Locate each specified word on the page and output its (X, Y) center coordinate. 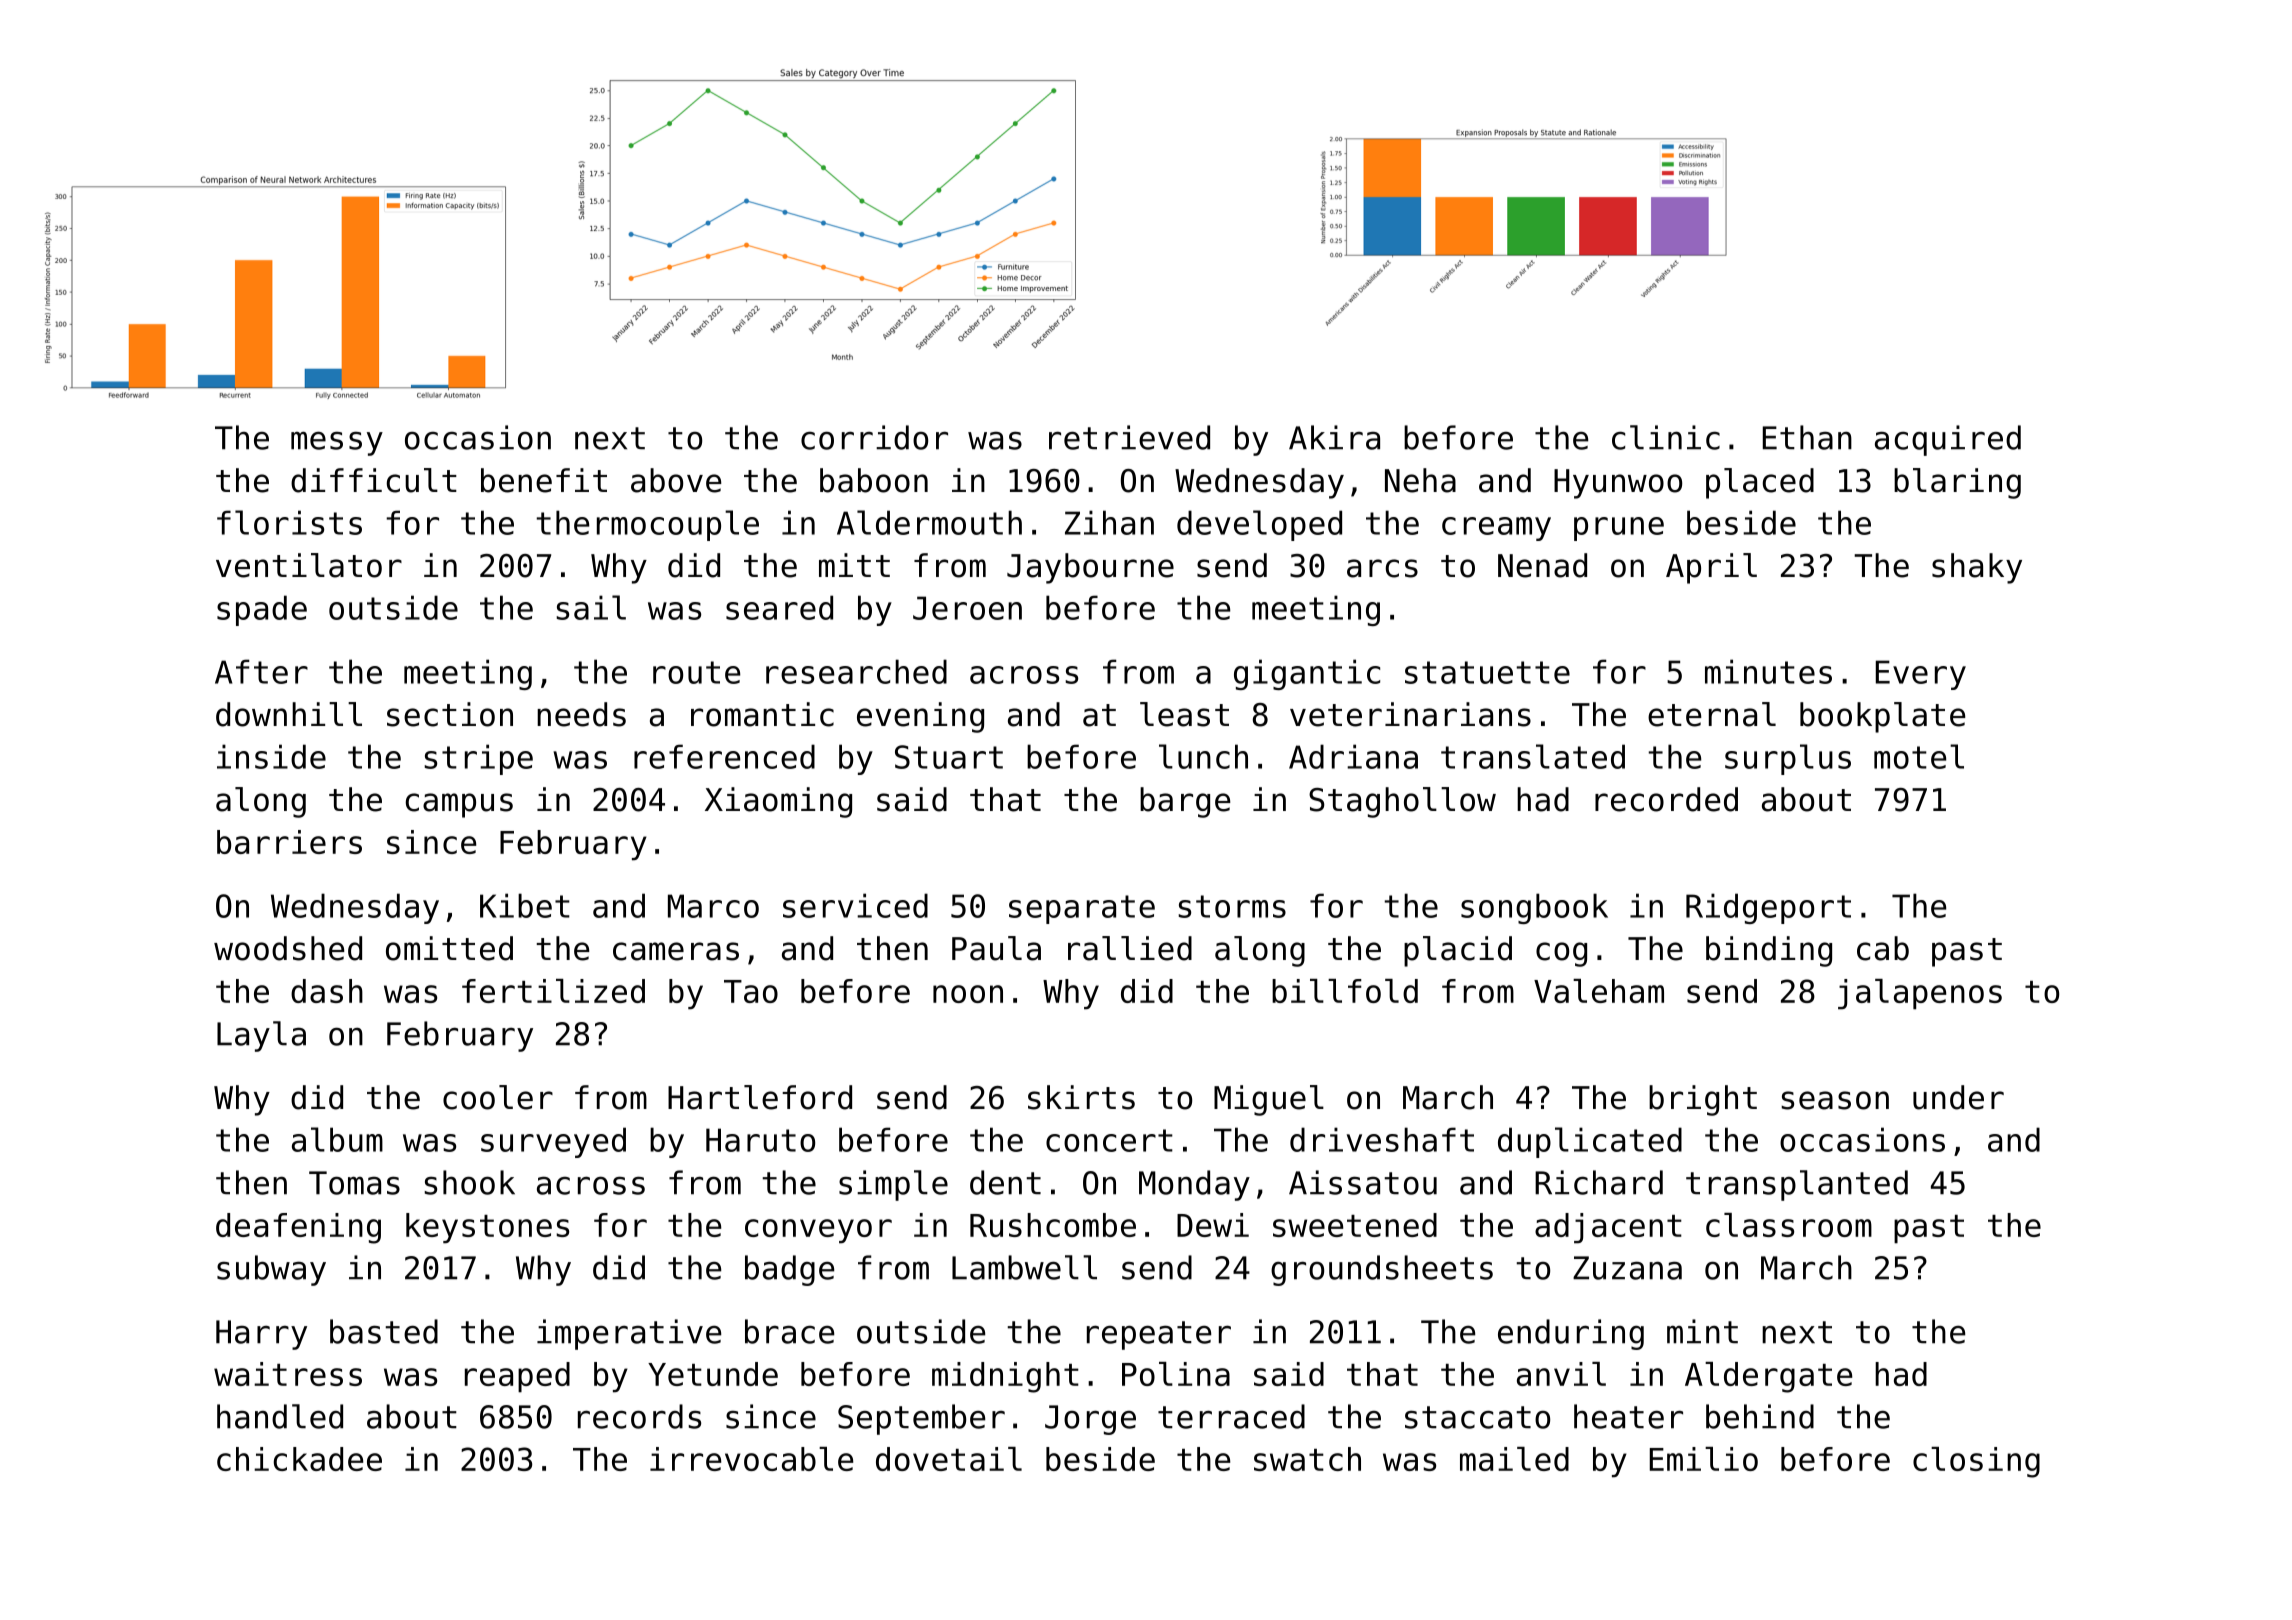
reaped (517, 1377)
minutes (1768, 671)
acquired (1948, 440)
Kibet (525, 905)
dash (327, 991)
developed (1259, 525)
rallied (1130, 948)
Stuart (949, 757)
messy (337, 443)
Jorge (1090, 1420)
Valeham (1599, 991)
